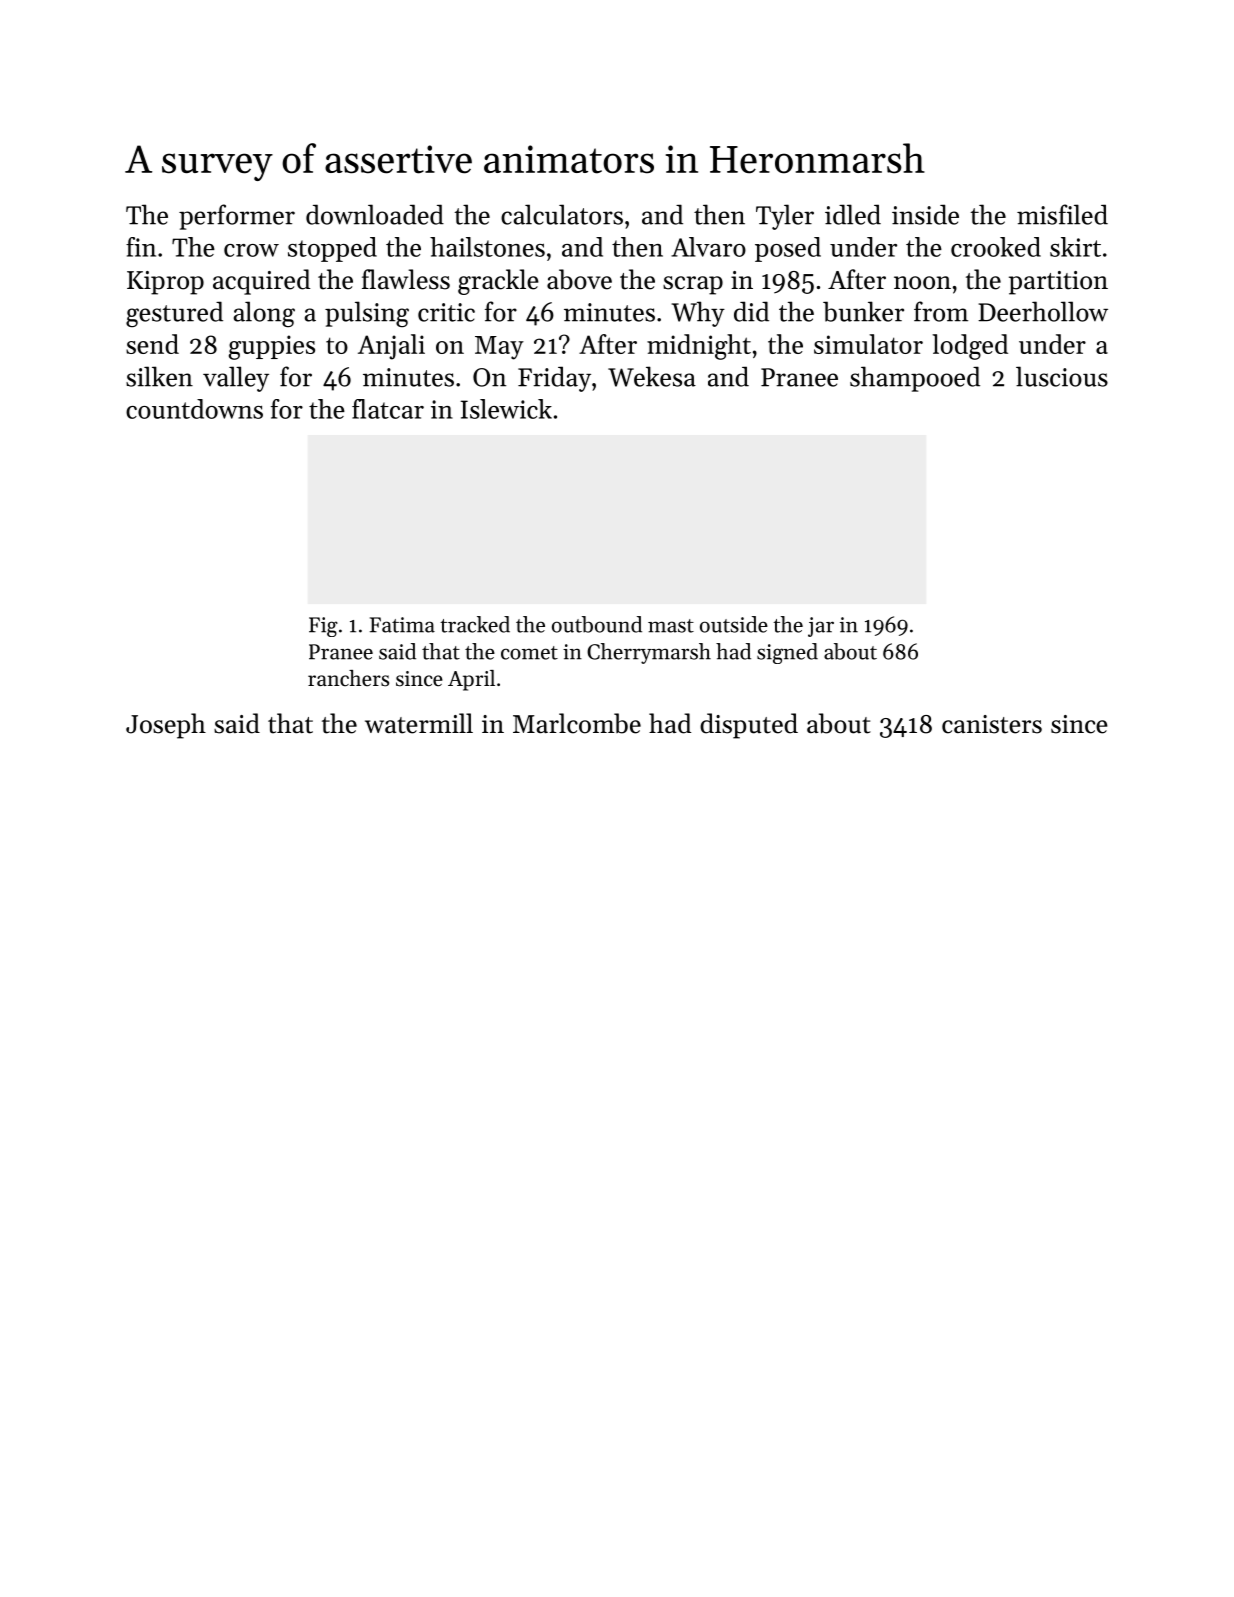 The width and height of the page is (1234, 1597). What do you see at coordinates (251, 250) in the page?
I see `crow` at bounding box center [251, 250].
